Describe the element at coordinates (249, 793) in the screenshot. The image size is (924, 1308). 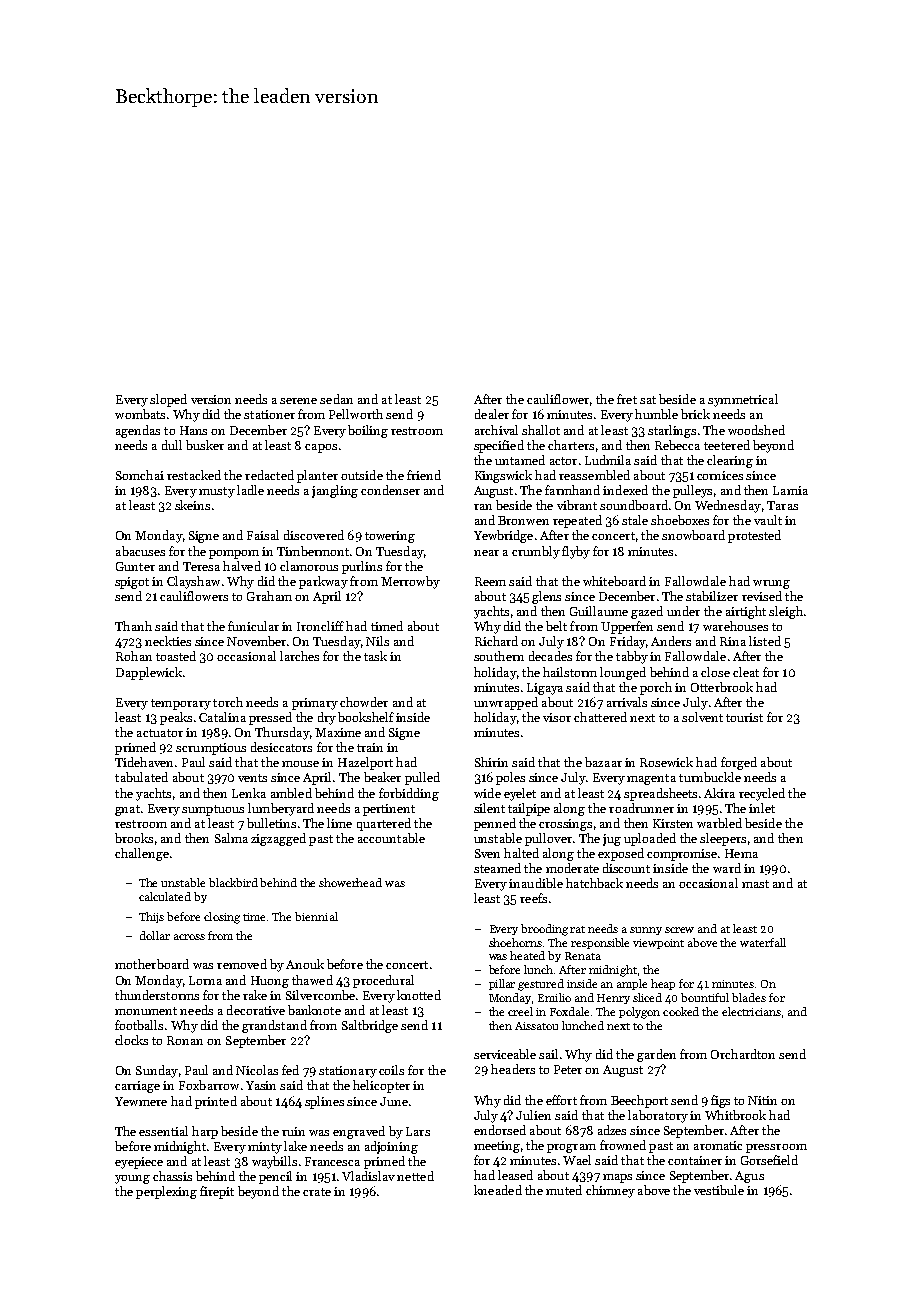
I see `Lenka` at that location.
